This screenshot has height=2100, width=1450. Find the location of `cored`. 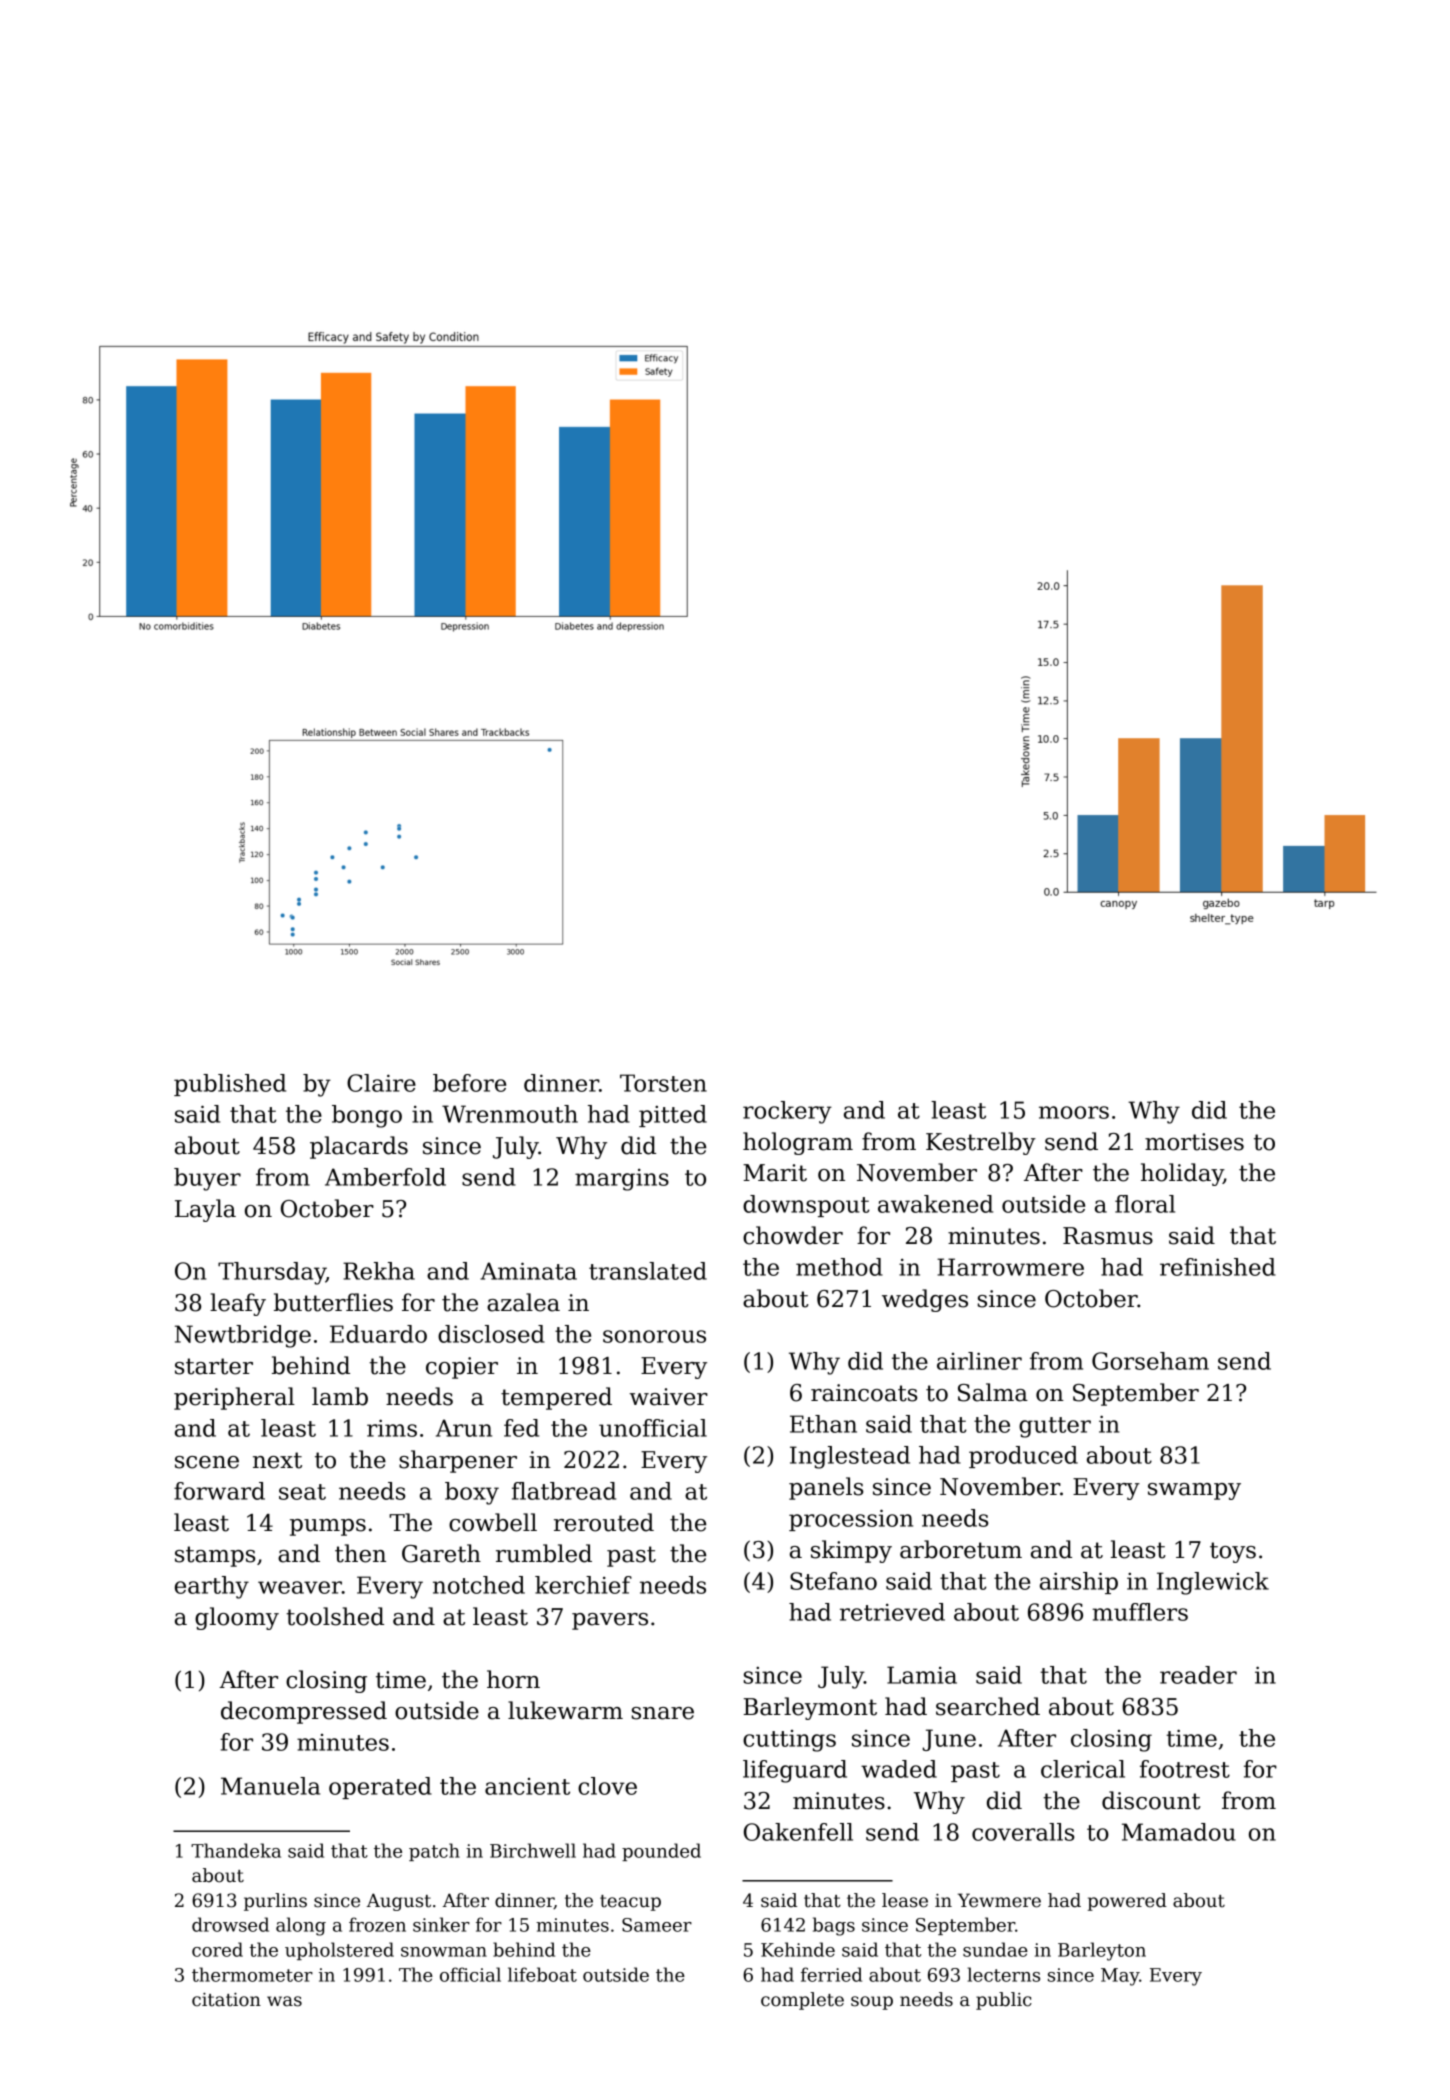

cored is located at coordinates (217, 1949).
